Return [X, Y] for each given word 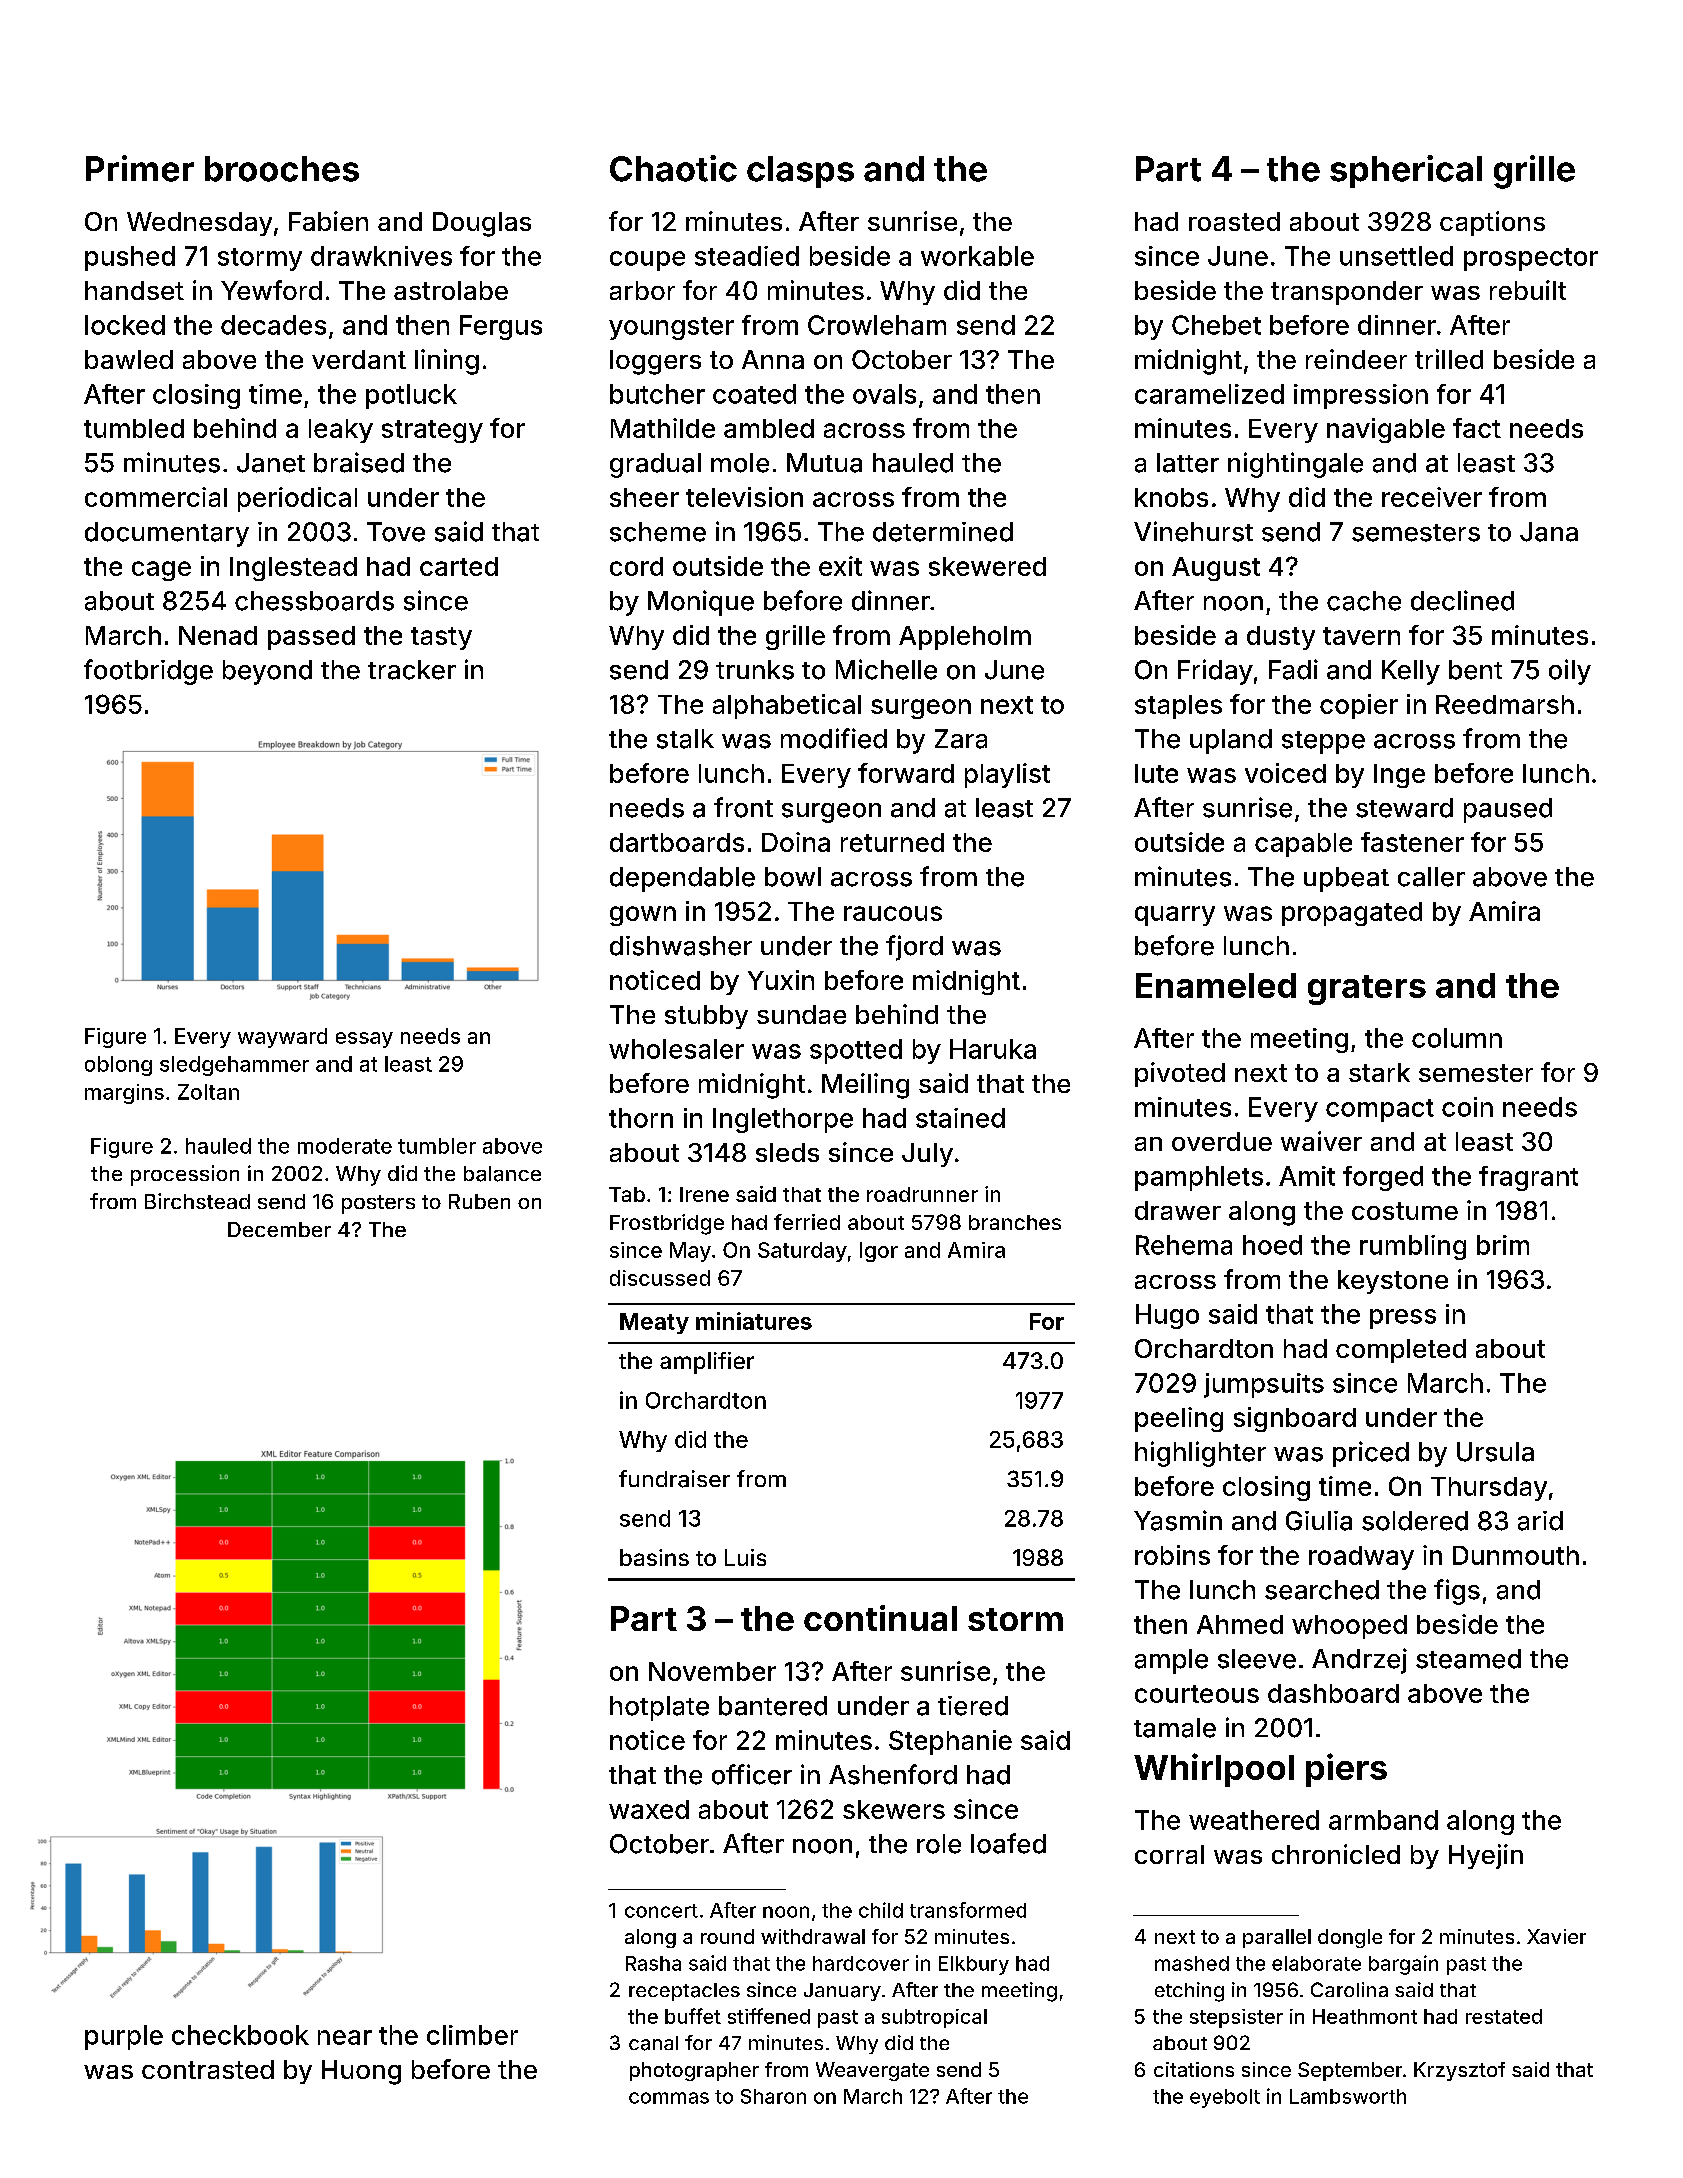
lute [1156, 773]
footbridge [148, 672]
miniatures [754, 1321]
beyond [267, 672]
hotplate [659, 1708]
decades [273, 325]
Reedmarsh [1505, 704]
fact [1477, 428]
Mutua [824, 463]
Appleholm [965, 638]
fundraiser [674, 1479]
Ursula [1495, 1452]
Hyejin [1486, 1856]
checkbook [240, 2035]
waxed [649, 1809]
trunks [755, 670]
